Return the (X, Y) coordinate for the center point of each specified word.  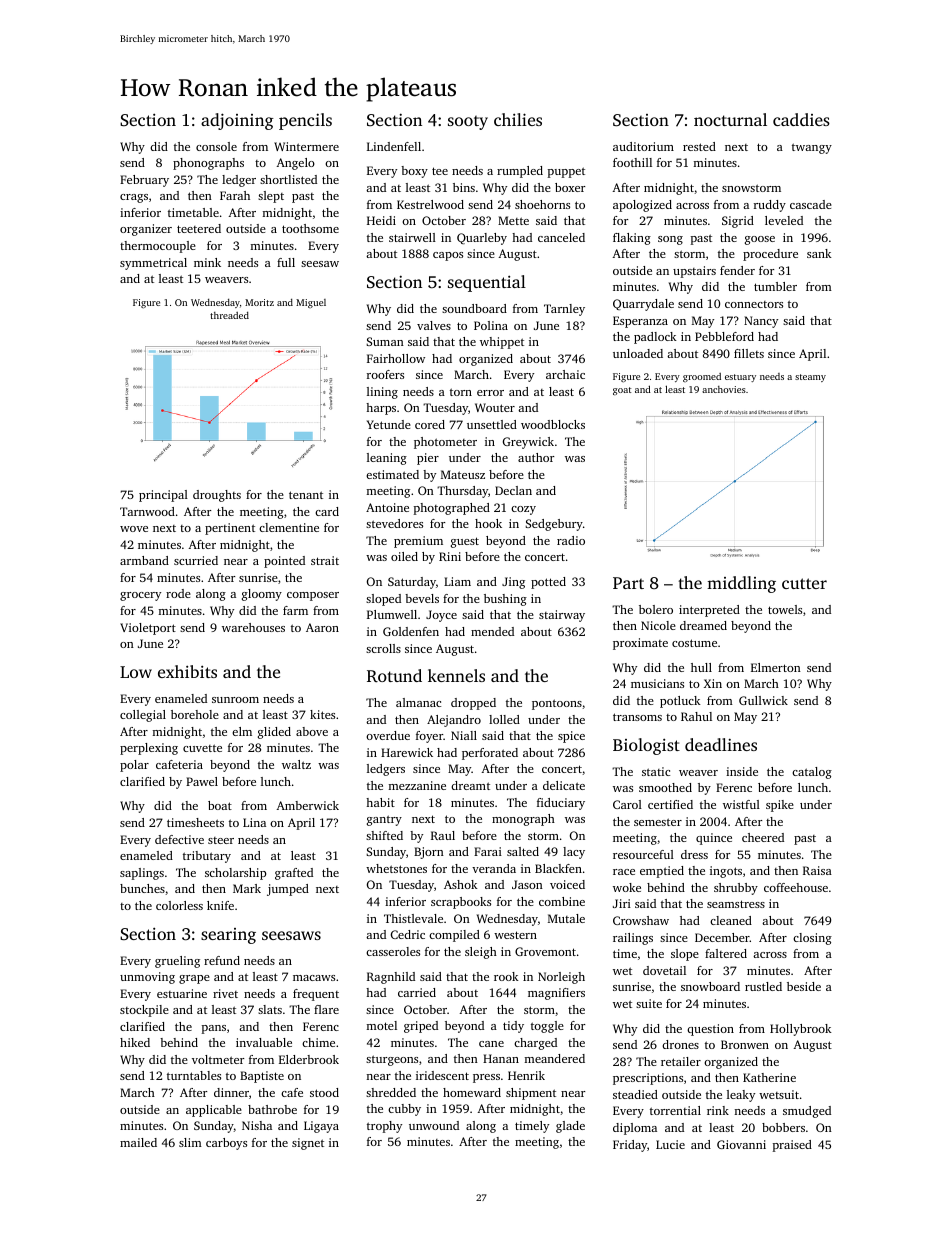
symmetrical (153, 264)
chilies (518, 119)
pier (428, 459)
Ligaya (321, 1127)
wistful (741, 804)
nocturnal (730, 119)
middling (741, 584)
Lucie (670, 1144)
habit (380, 802)
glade (570, 1127)
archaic (565, 374)
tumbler (775, 286)
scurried (196, 560)
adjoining (237, 121)
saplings (142, 874)
